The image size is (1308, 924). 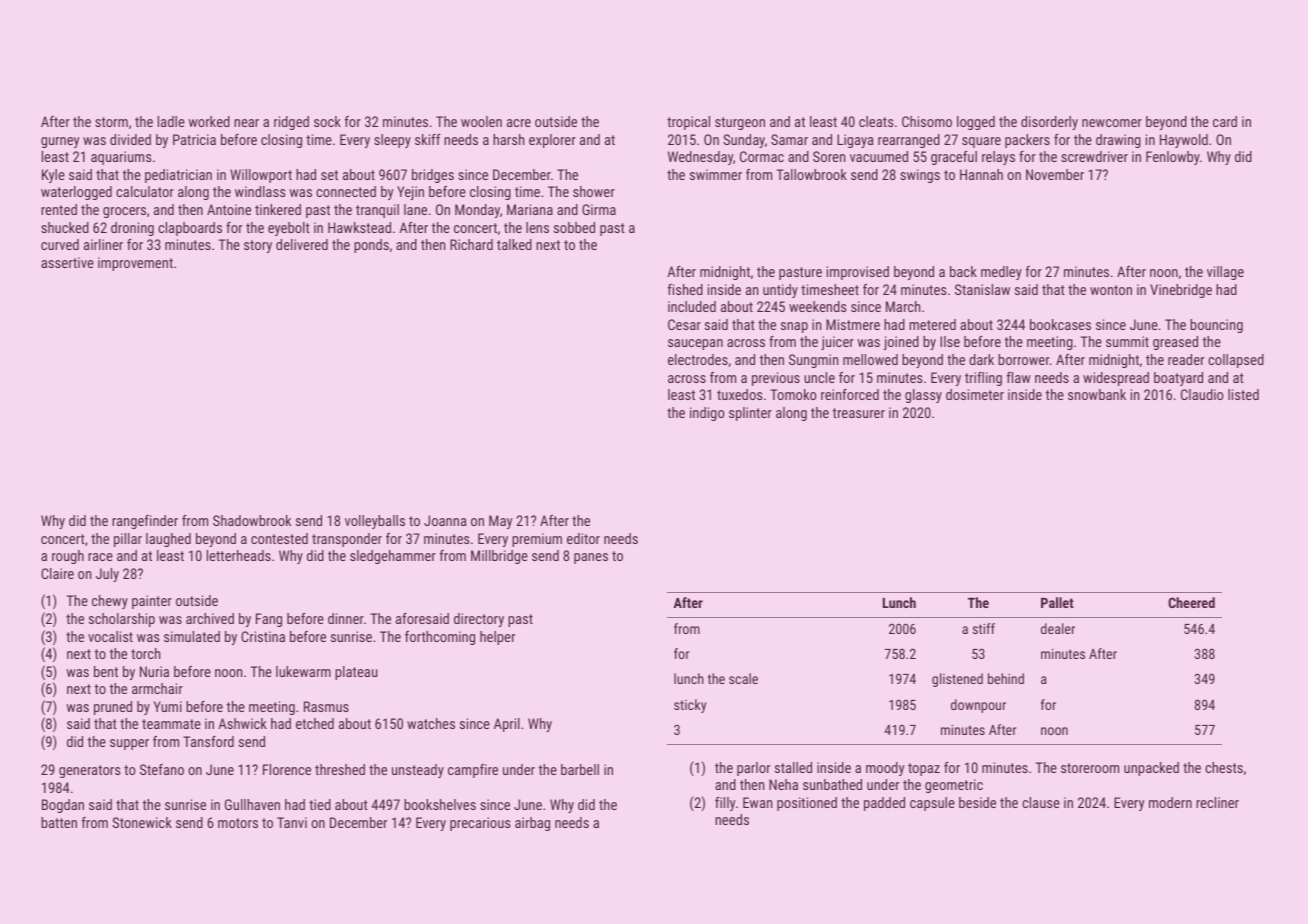 What do you see at coordinates (1049, 123) in the page?
I see `disorderly` at bounding box center [1049, 123].
